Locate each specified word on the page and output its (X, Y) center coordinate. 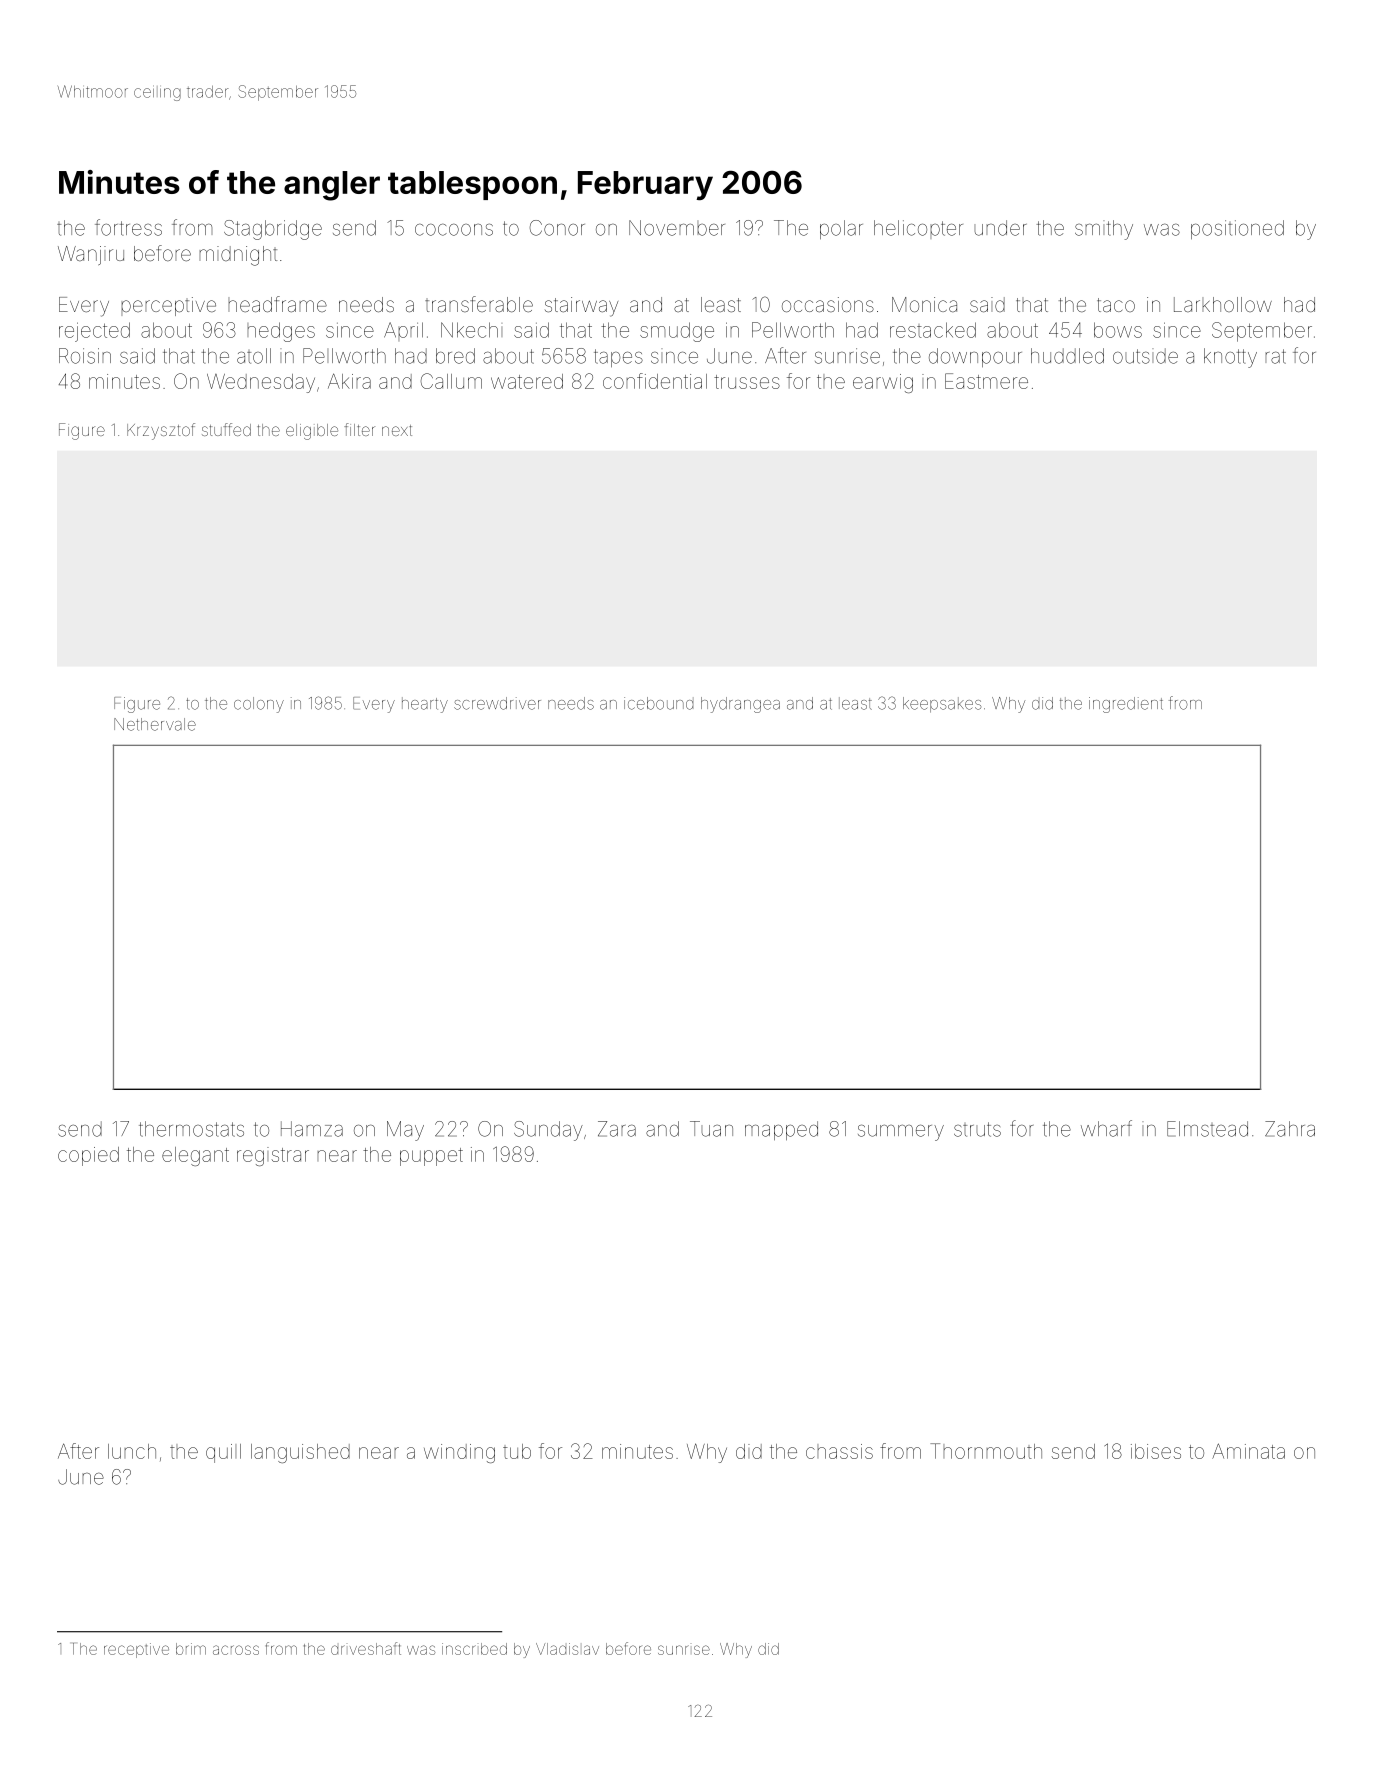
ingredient (1126, 705)
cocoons (454, 230)
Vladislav (567, 1649)
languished (300, 1453)
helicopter (918, 229)
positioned (1237, 229)
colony (259, 705)
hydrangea (740, 705)
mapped (781, 1130)
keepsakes (942, 705)
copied (88, 1156)
